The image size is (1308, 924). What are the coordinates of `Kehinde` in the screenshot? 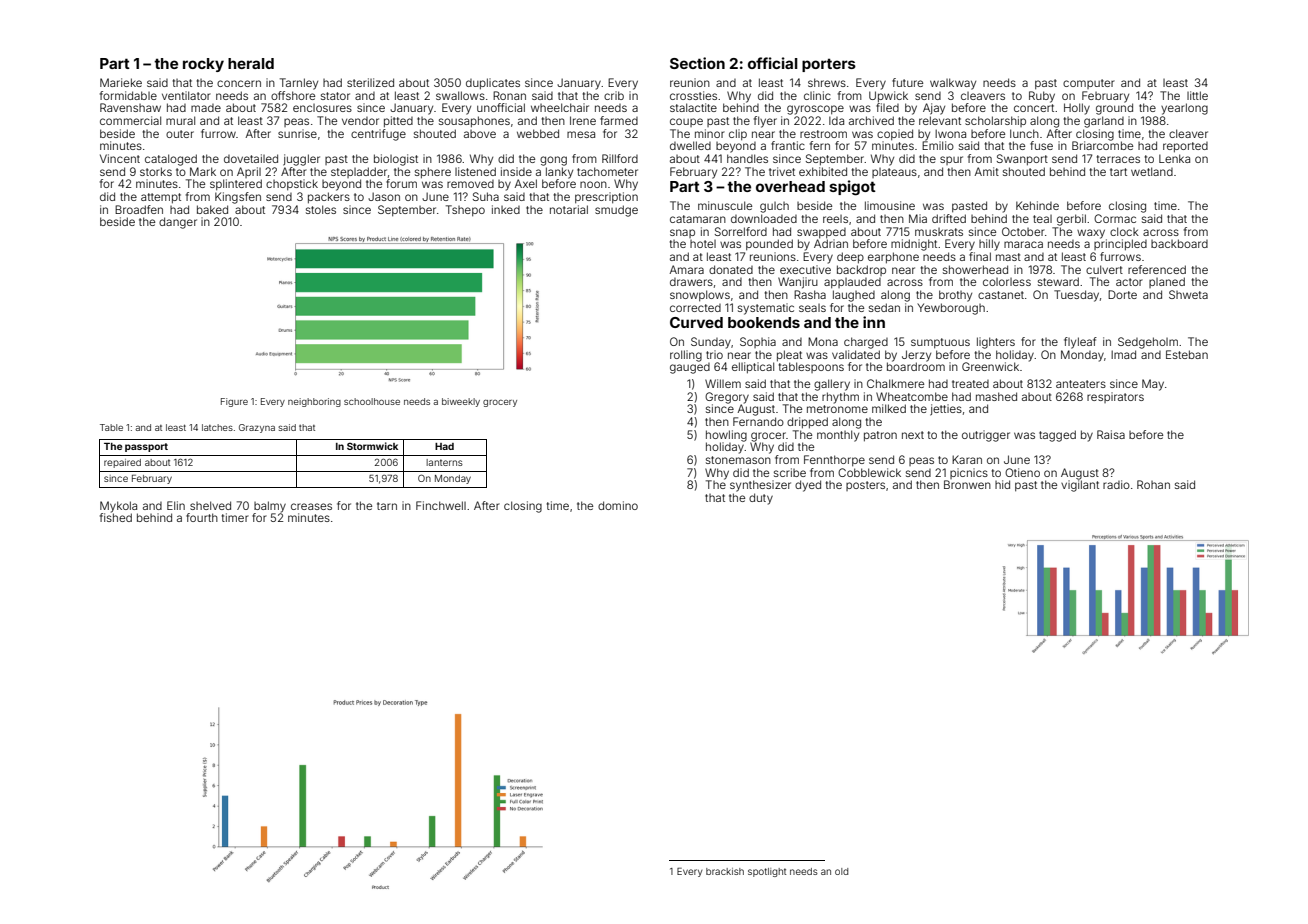 It's located at (1037, 205).
